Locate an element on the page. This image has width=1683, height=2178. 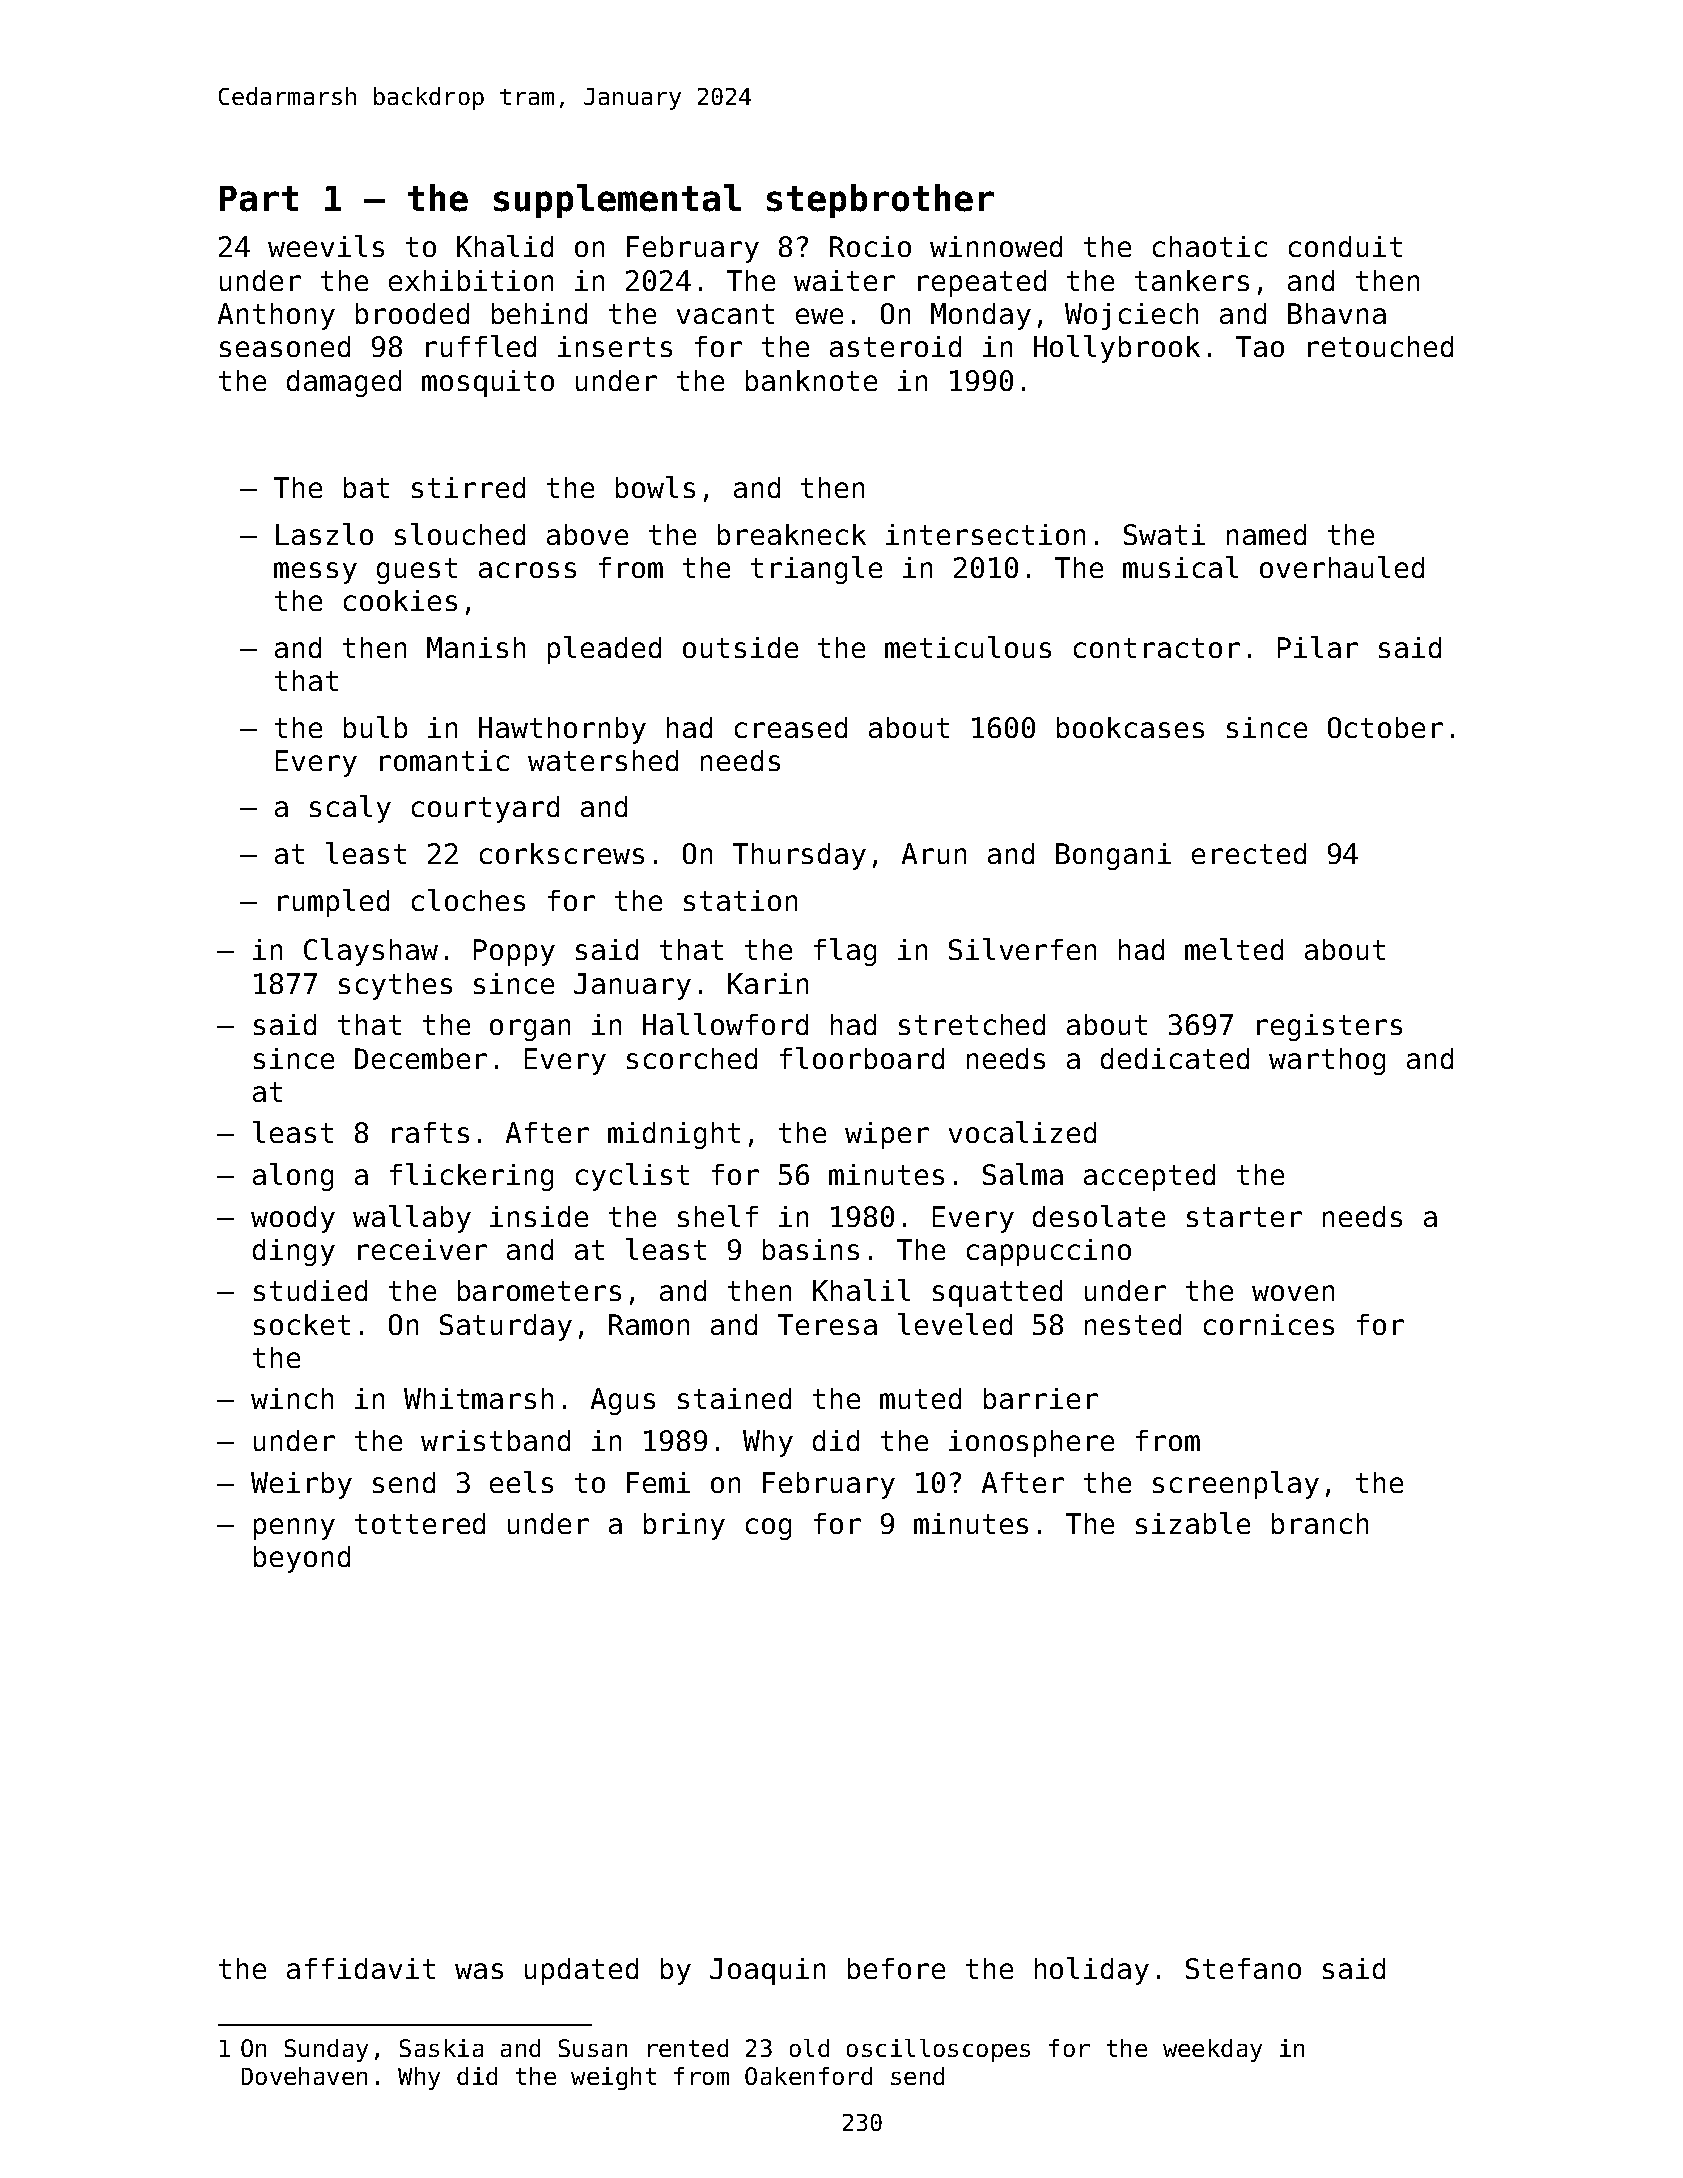
bat is located at coordinates (366, 487).
